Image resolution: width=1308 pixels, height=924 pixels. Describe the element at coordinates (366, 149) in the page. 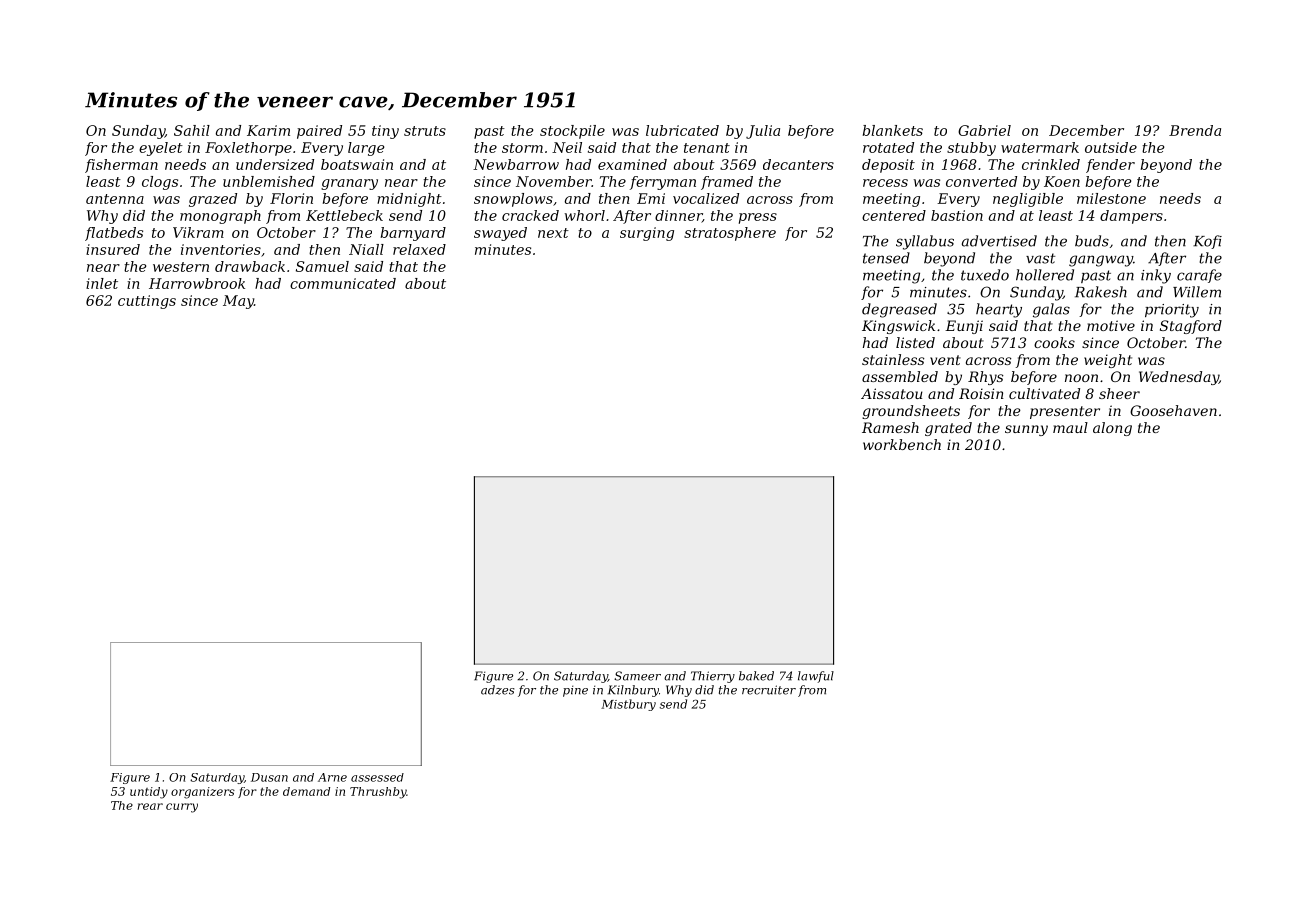

I see `large` at that location.
